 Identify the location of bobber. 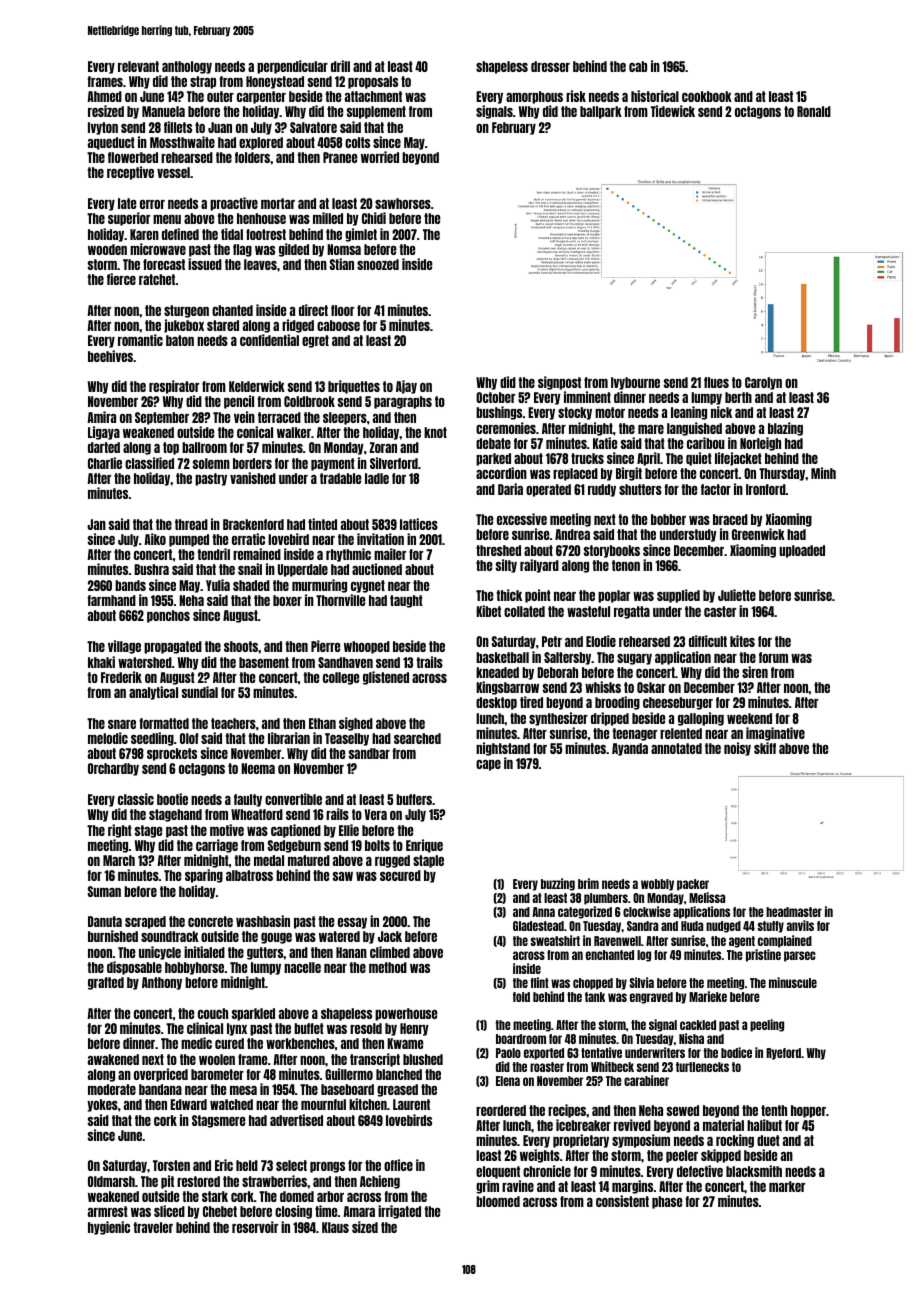
(668, 519).
